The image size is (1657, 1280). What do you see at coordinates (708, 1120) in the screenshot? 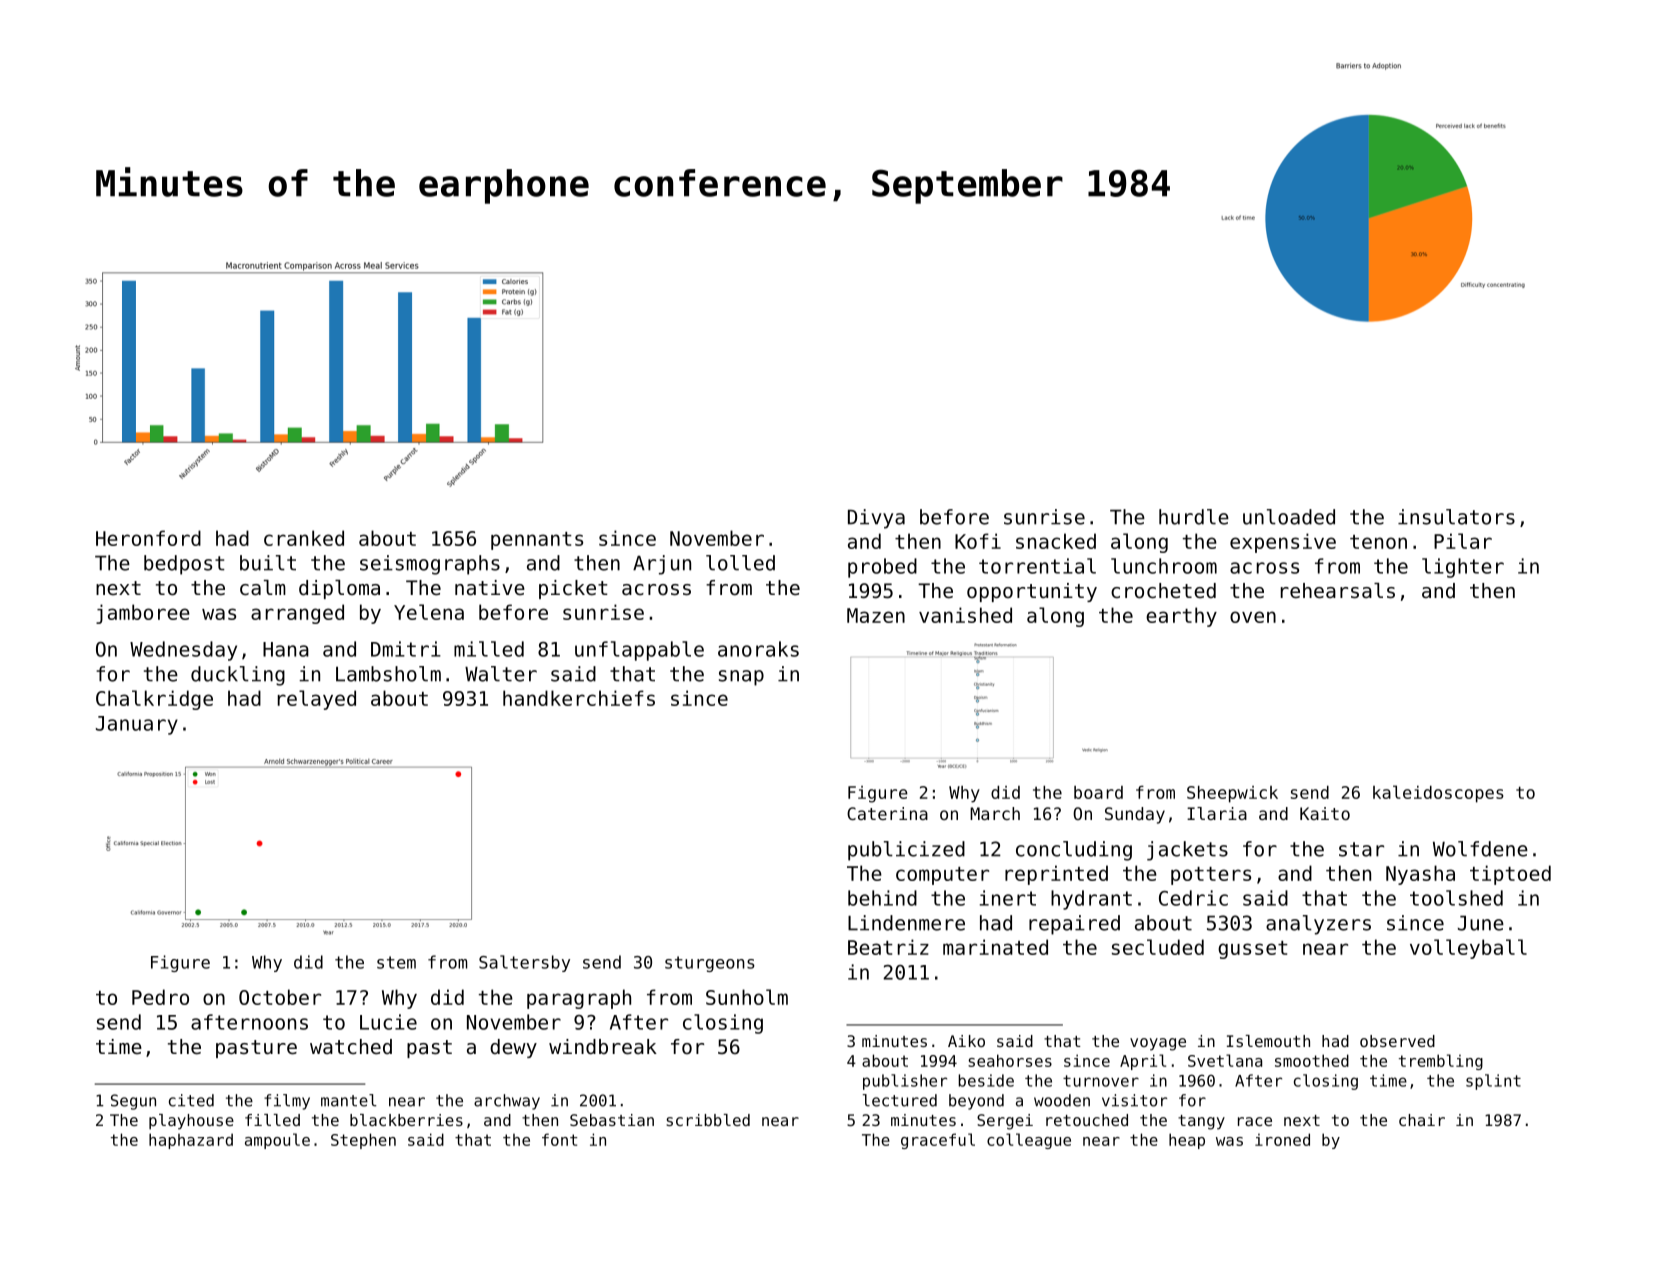
I see `scribbled` at bounding box center [708, 1120].
